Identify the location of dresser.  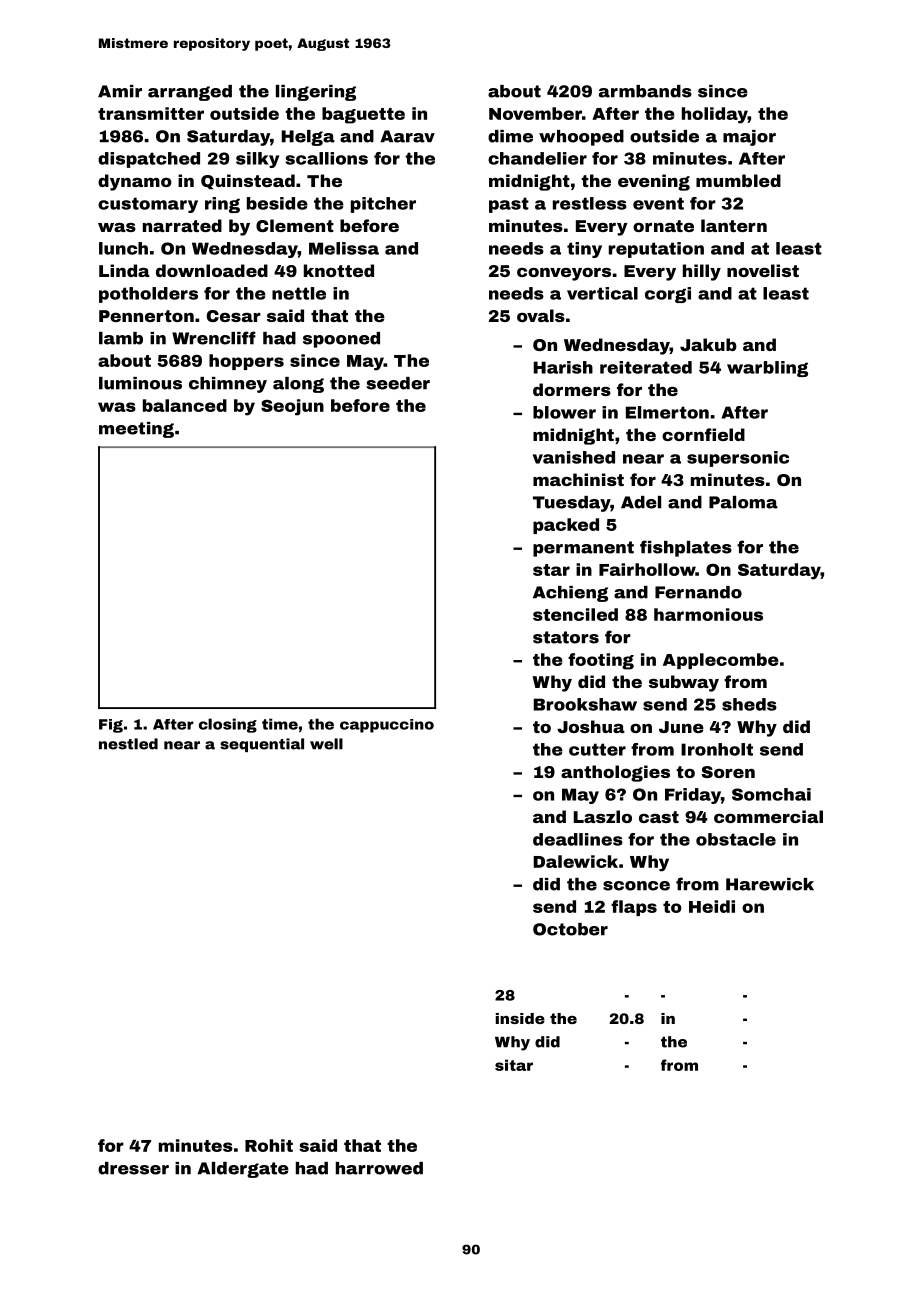
(133, 1168).
